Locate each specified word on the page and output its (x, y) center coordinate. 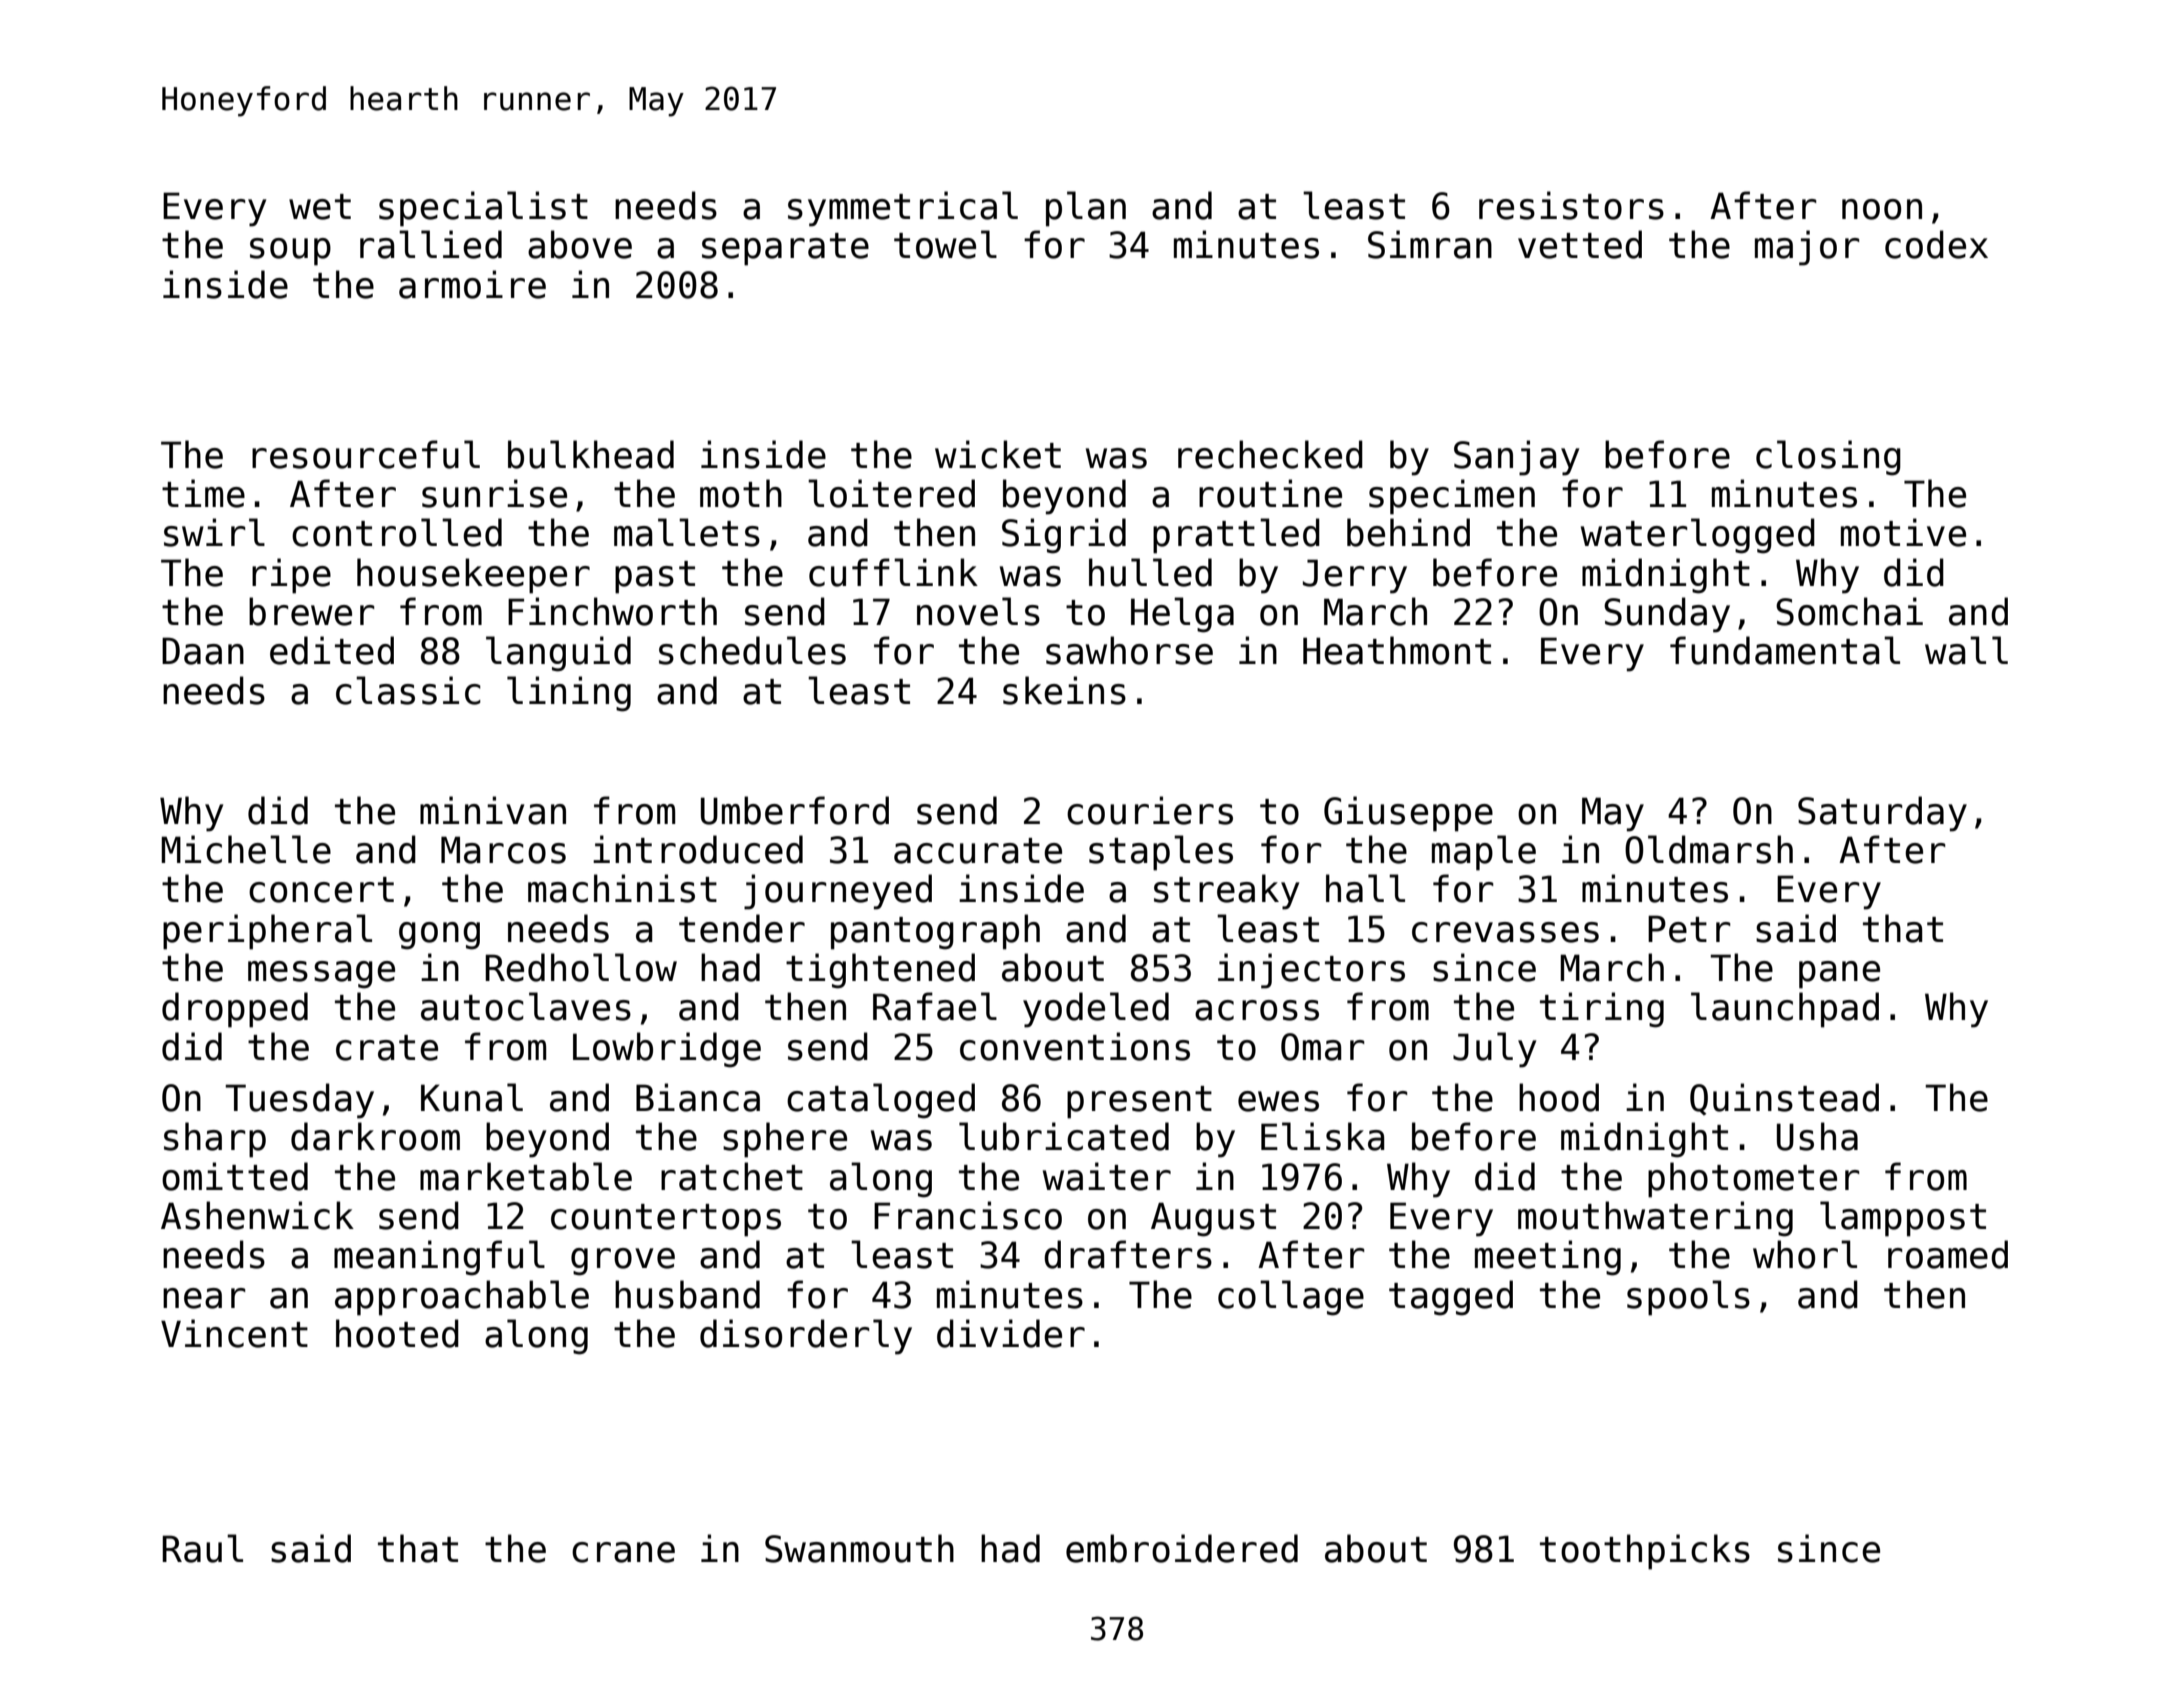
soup (290, 252)
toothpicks (1645, 1552)
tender (742, 928)
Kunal (472, 1097)
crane (623, 1552)
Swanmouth (859, 1548)
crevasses (1505, 932)
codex (1936, 244)
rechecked (1270, 454)
